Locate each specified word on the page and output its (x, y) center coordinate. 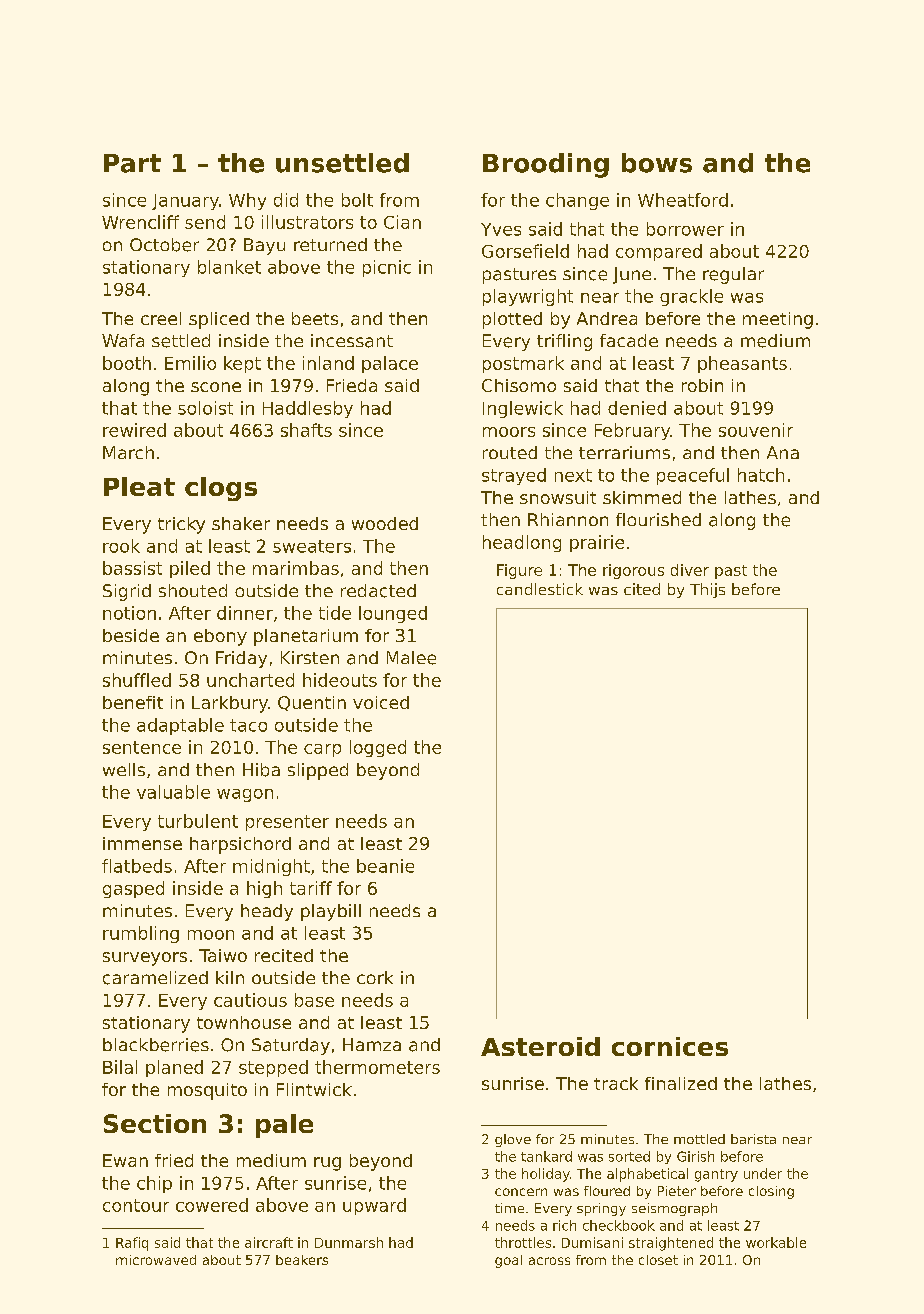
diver (690, 570)
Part (132, 163)
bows (657, 163)
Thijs (707, 590)
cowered (212, 1205)
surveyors (145, 959)
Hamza (372, 1044)
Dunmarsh (349, 1242)
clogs (221, 489)
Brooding (546, 165)
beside (131, 635)
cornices (670, 1046)
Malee (411, 658)
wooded (385, 523)
